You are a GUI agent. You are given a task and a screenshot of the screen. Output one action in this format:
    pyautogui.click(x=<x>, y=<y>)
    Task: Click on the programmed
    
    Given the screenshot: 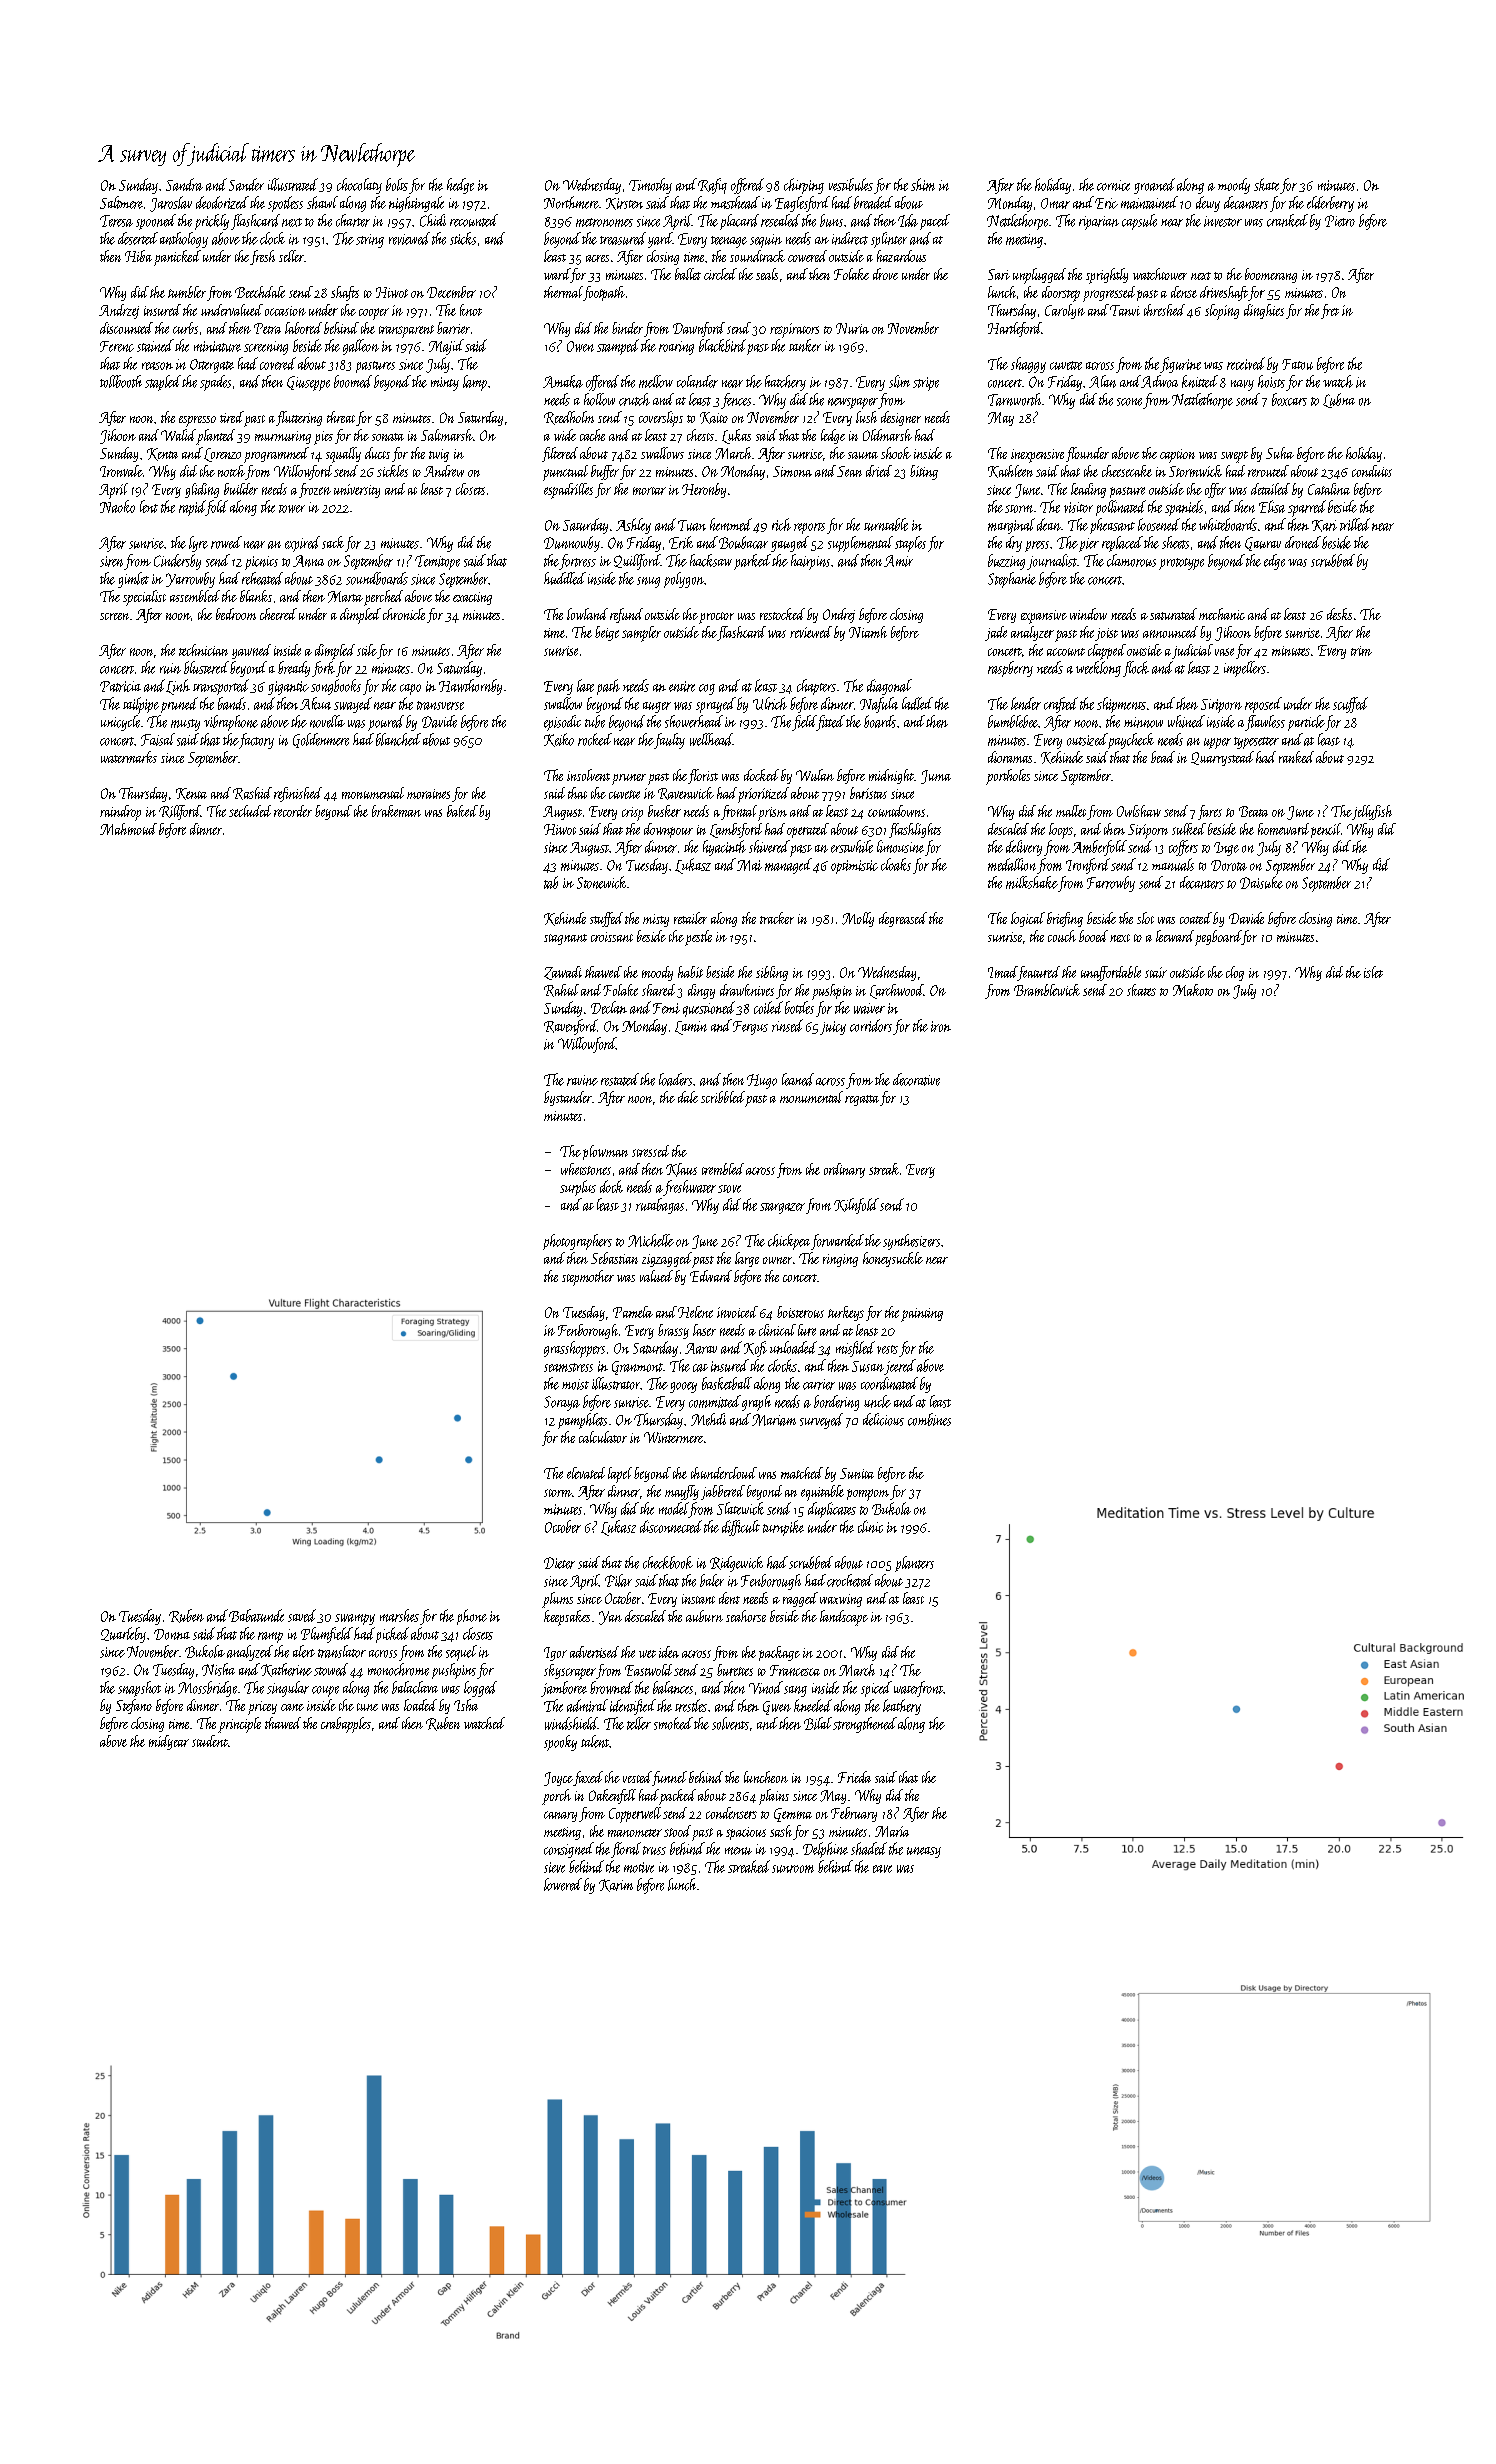 What is the action you would take?
    pyautogui.click(x=276, y=455)
